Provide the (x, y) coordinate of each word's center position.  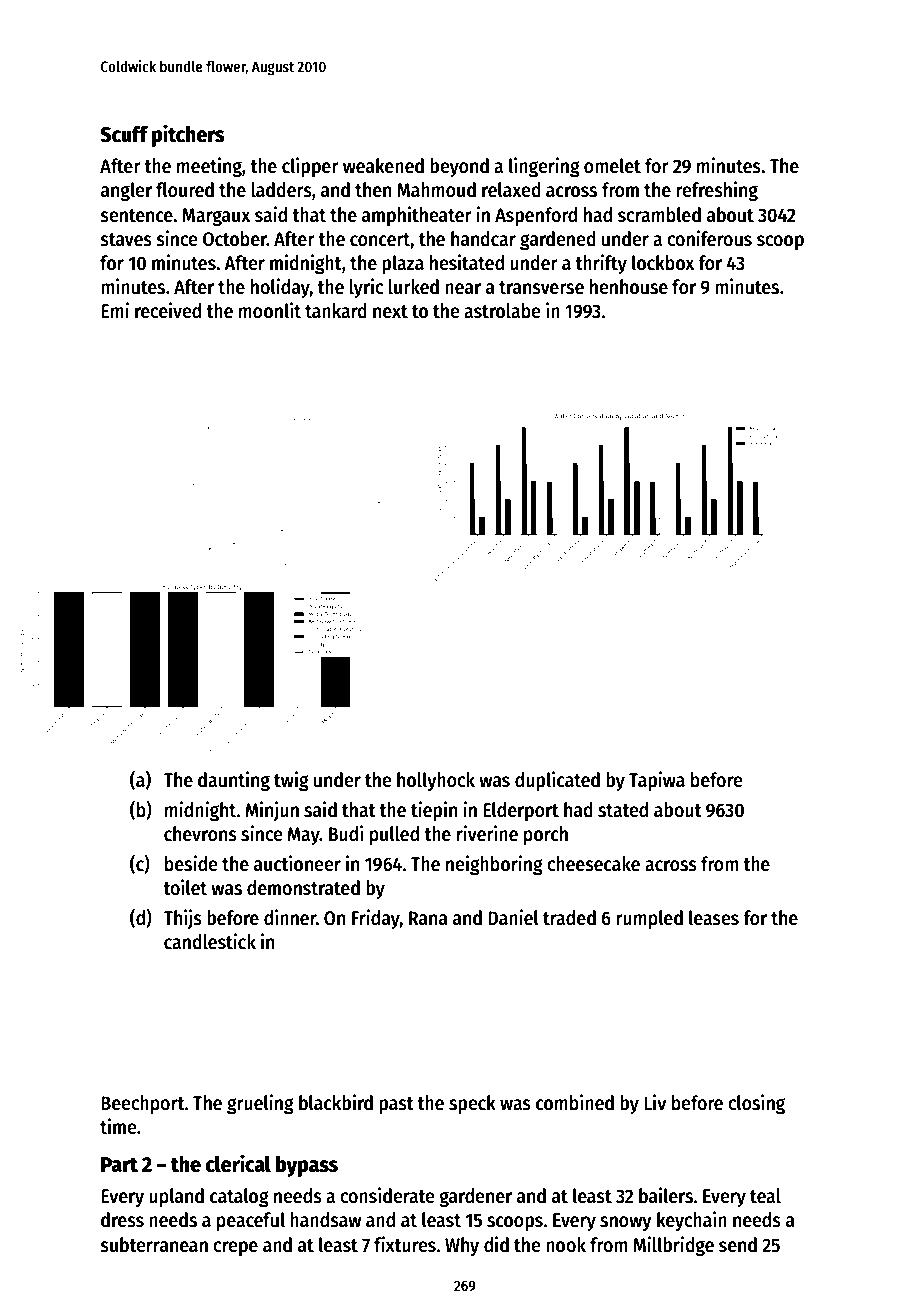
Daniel (513, 917)
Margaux (216, 217)
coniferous (709, 238)
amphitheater (417, 216)
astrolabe (502, 311)
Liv (655, 1102)
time (118, 1126)
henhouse (629, 287)
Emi (115, 310)
